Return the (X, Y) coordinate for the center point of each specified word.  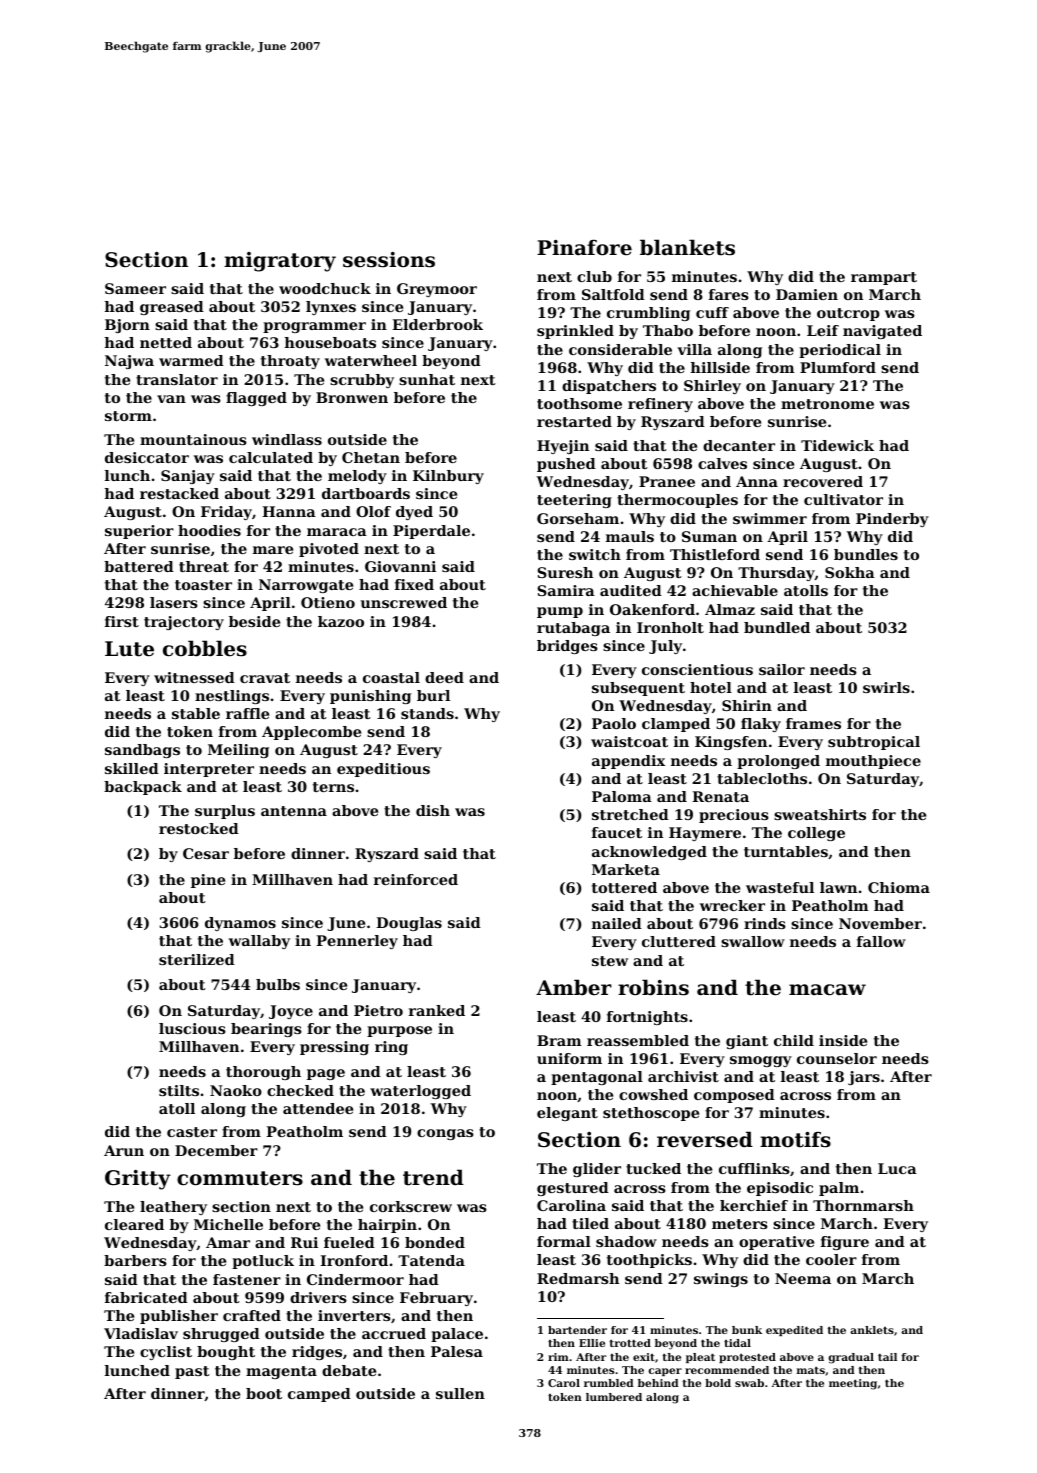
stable (196, 713)
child (794, 1040)
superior (139, 532)
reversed (705, 1139)
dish (433, 810)
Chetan (371, 457)
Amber (574, 987)
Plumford (838, 367)
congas (445, 1134)
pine (208, 881)
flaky (761, 725)
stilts (179, 1090)
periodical (840, 351)
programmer (314, 327)
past (192, 1372)
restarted (574, 421)
